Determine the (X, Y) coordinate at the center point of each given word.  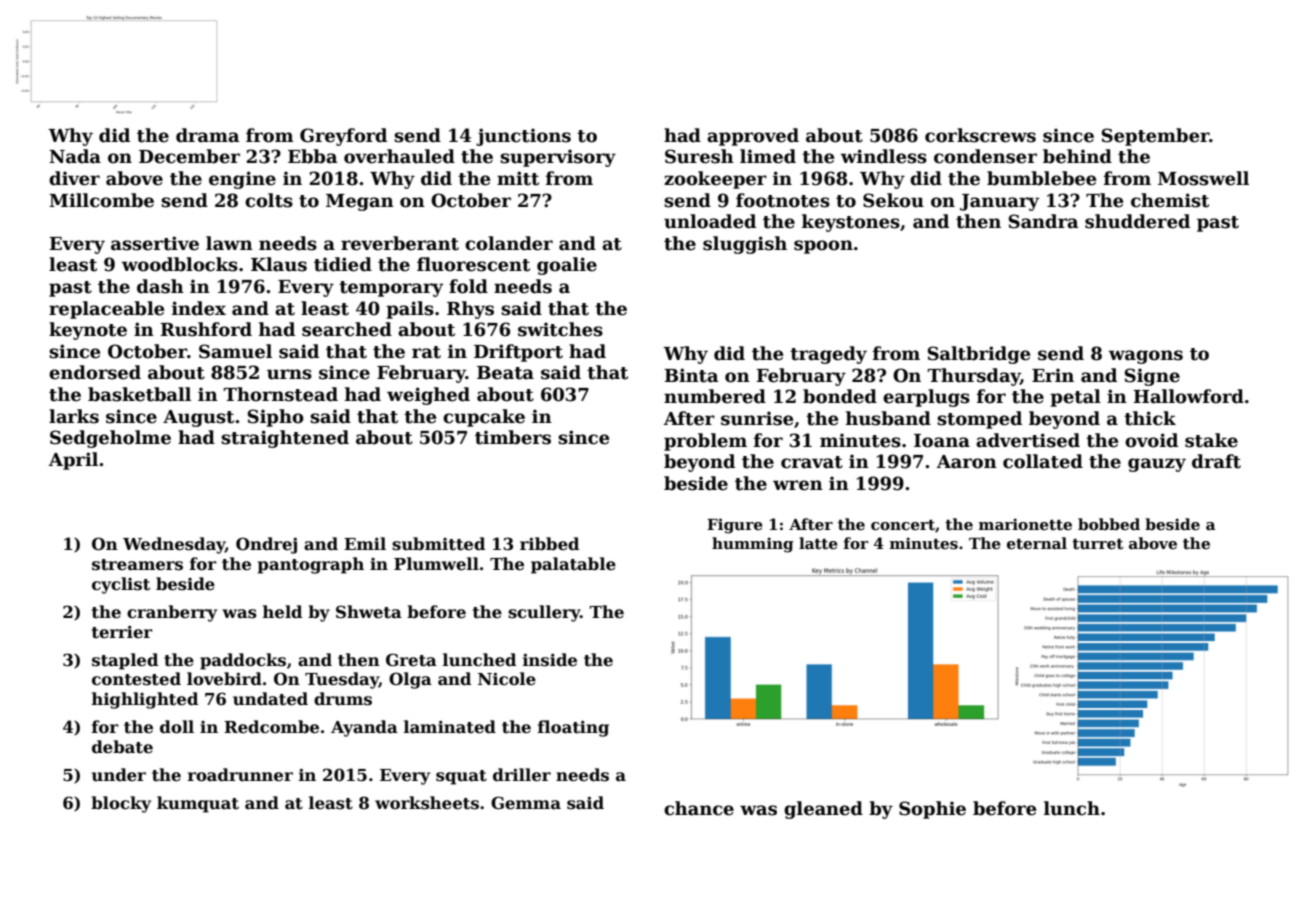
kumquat (198, 804)
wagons (1146, 357)
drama (208, 135)
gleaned (823, 810)
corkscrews (980, 135)
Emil (365, 543)
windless (884, 156)
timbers (513, 437)
